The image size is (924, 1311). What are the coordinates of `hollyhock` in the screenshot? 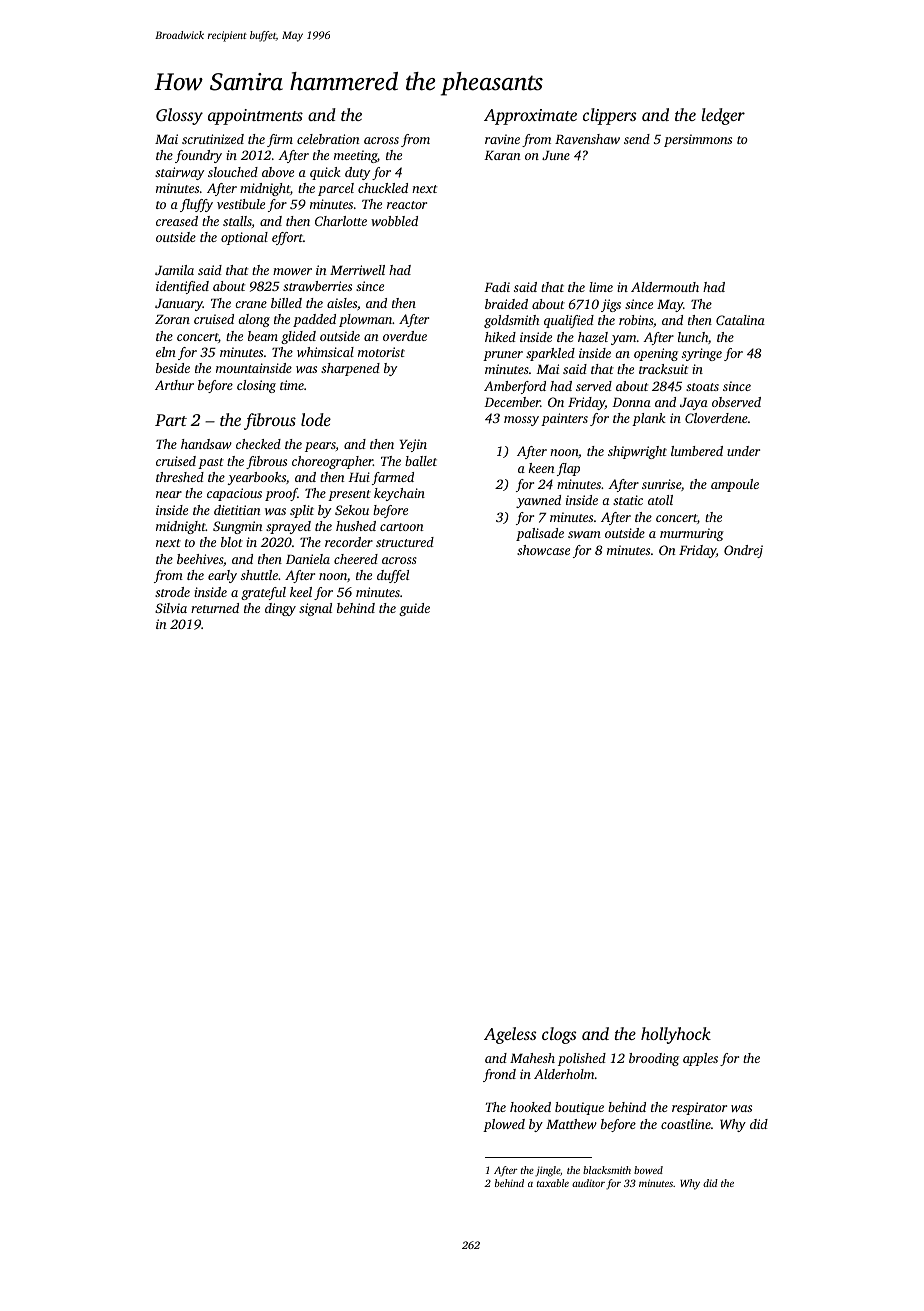 It's located at (676, 1035).
